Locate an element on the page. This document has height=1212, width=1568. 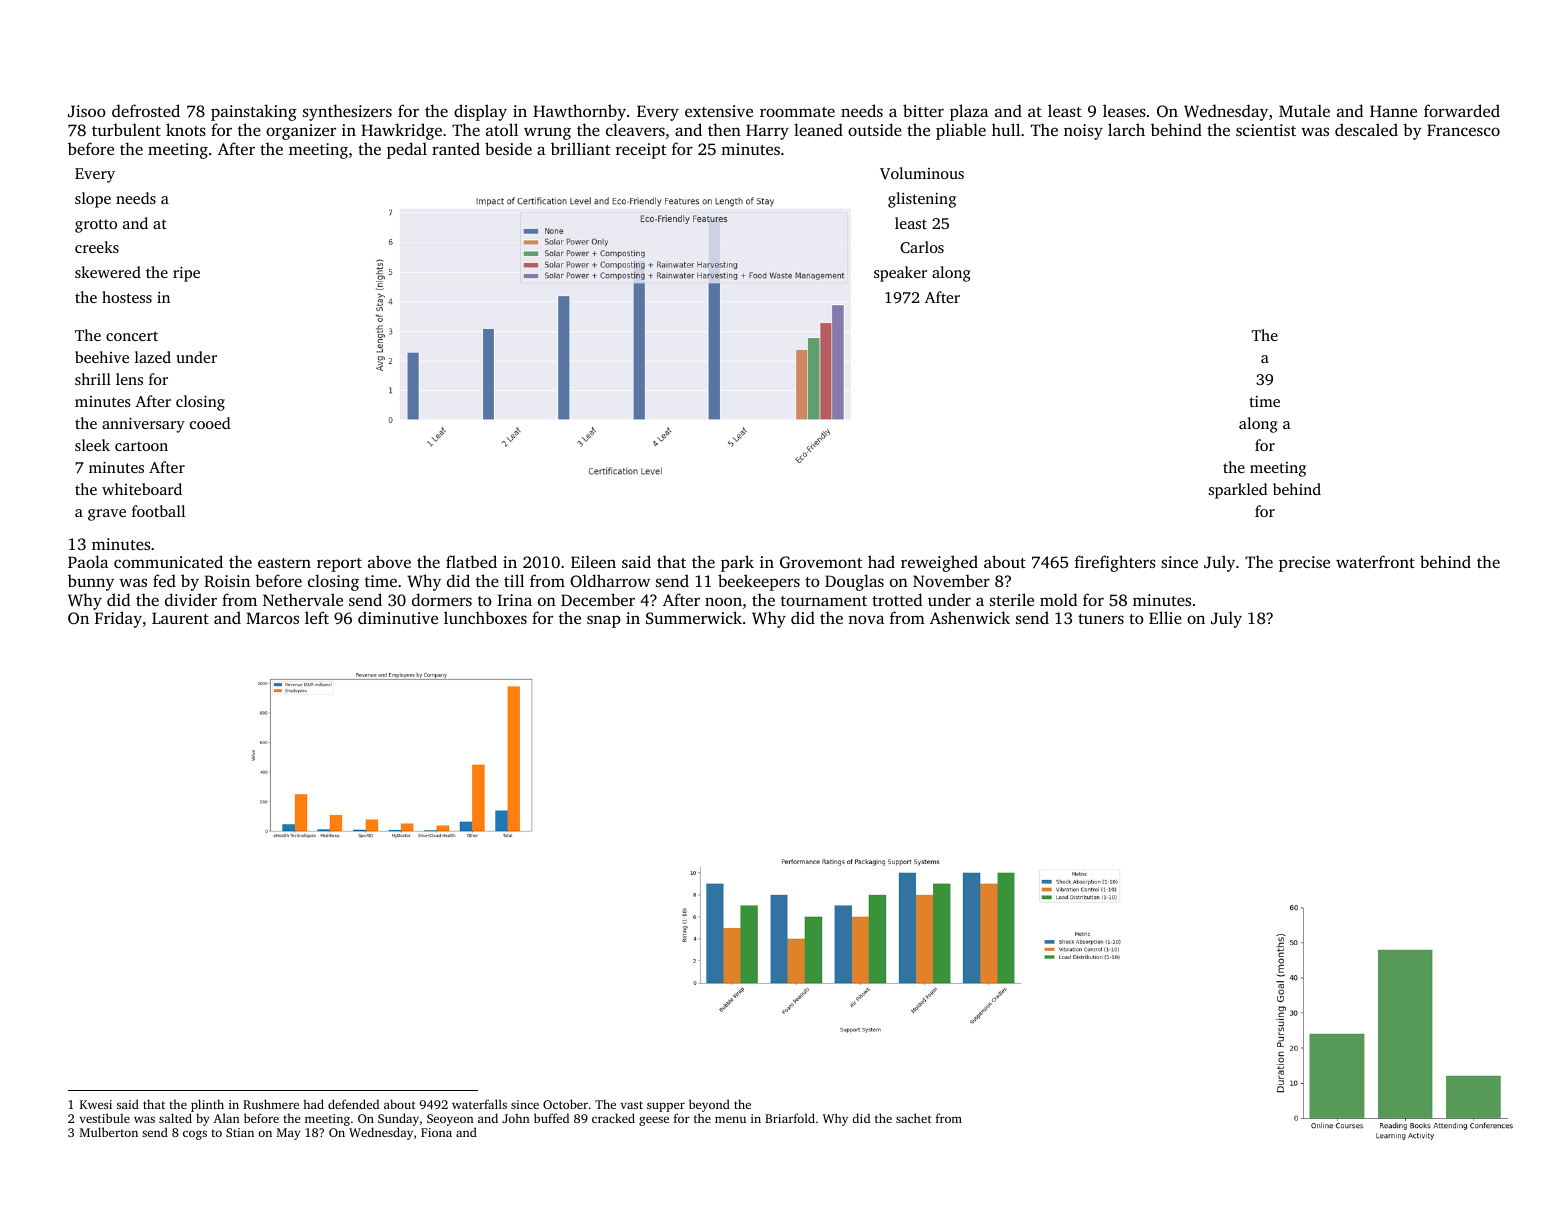
anniversary is located at coordinates (143, 425).
